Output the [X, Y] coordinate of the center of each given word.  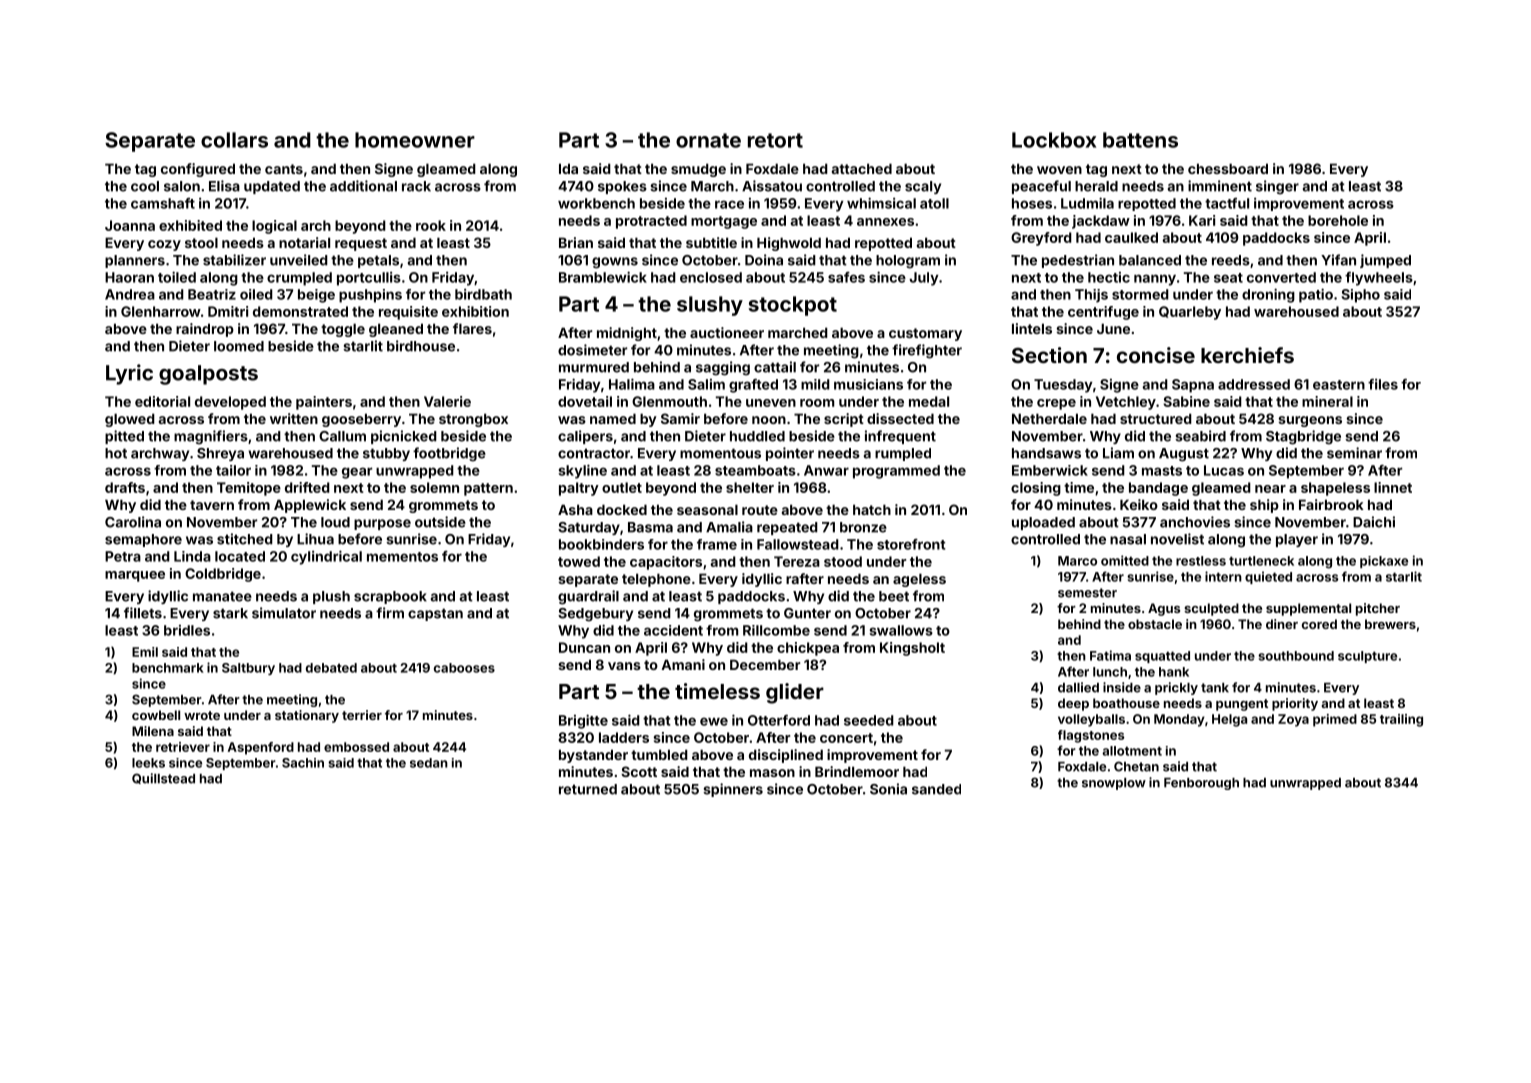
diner [1282, 624]
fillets [143, 613]
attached [862, 168]
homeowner [415, 140]
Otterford [779, 720]
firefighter [927, 351]
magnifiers [211, 437]
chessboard [1228, 168]
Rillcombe [776, 630]
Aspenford [261, 748]
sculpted [1211, 609]
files [1383, 384]
